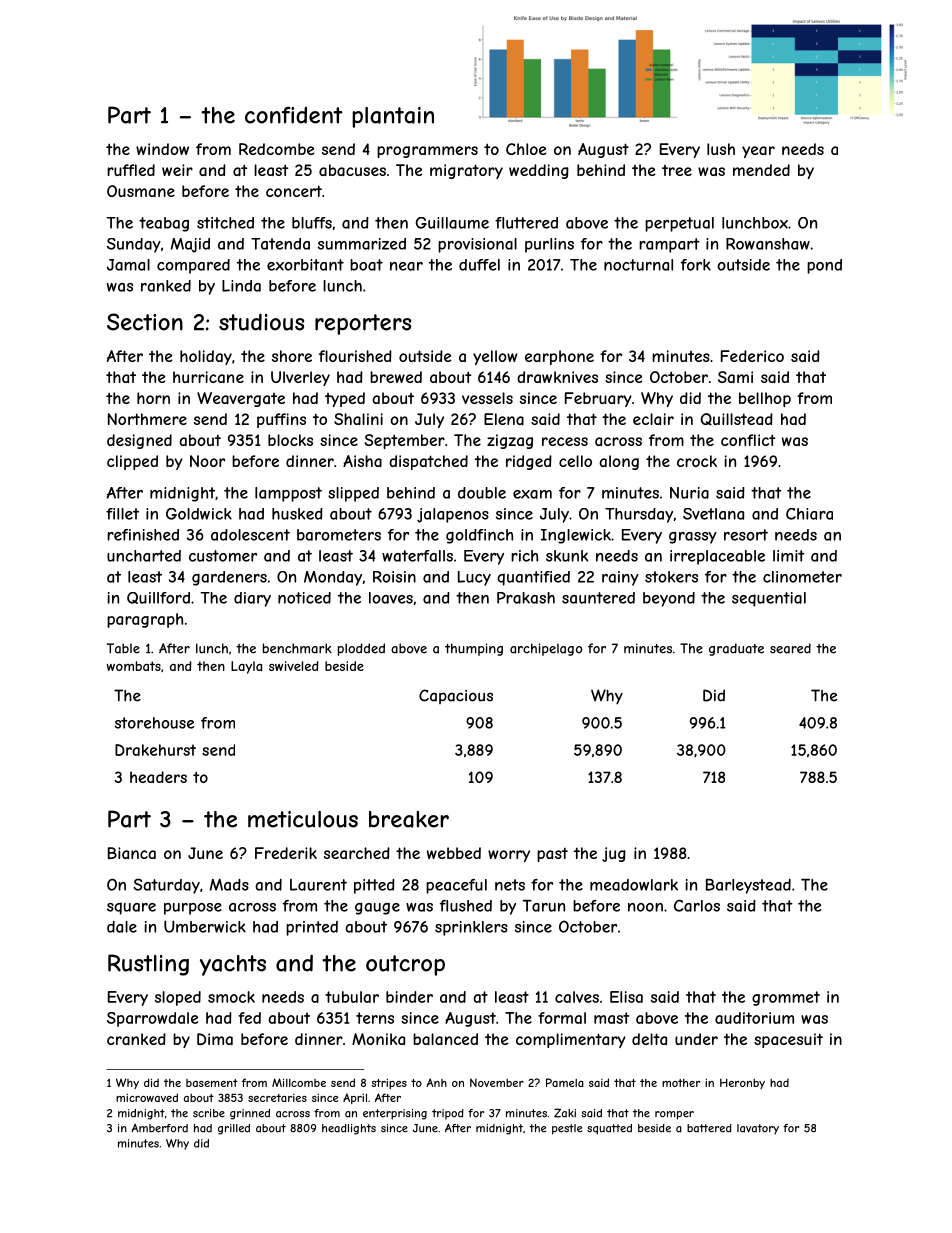 Image resolution: width=952 pixels, height=1233 pixels. What do you see at coordinates (477, 245) in the image?
I see `provisional` at bounding box center [477, 245].
